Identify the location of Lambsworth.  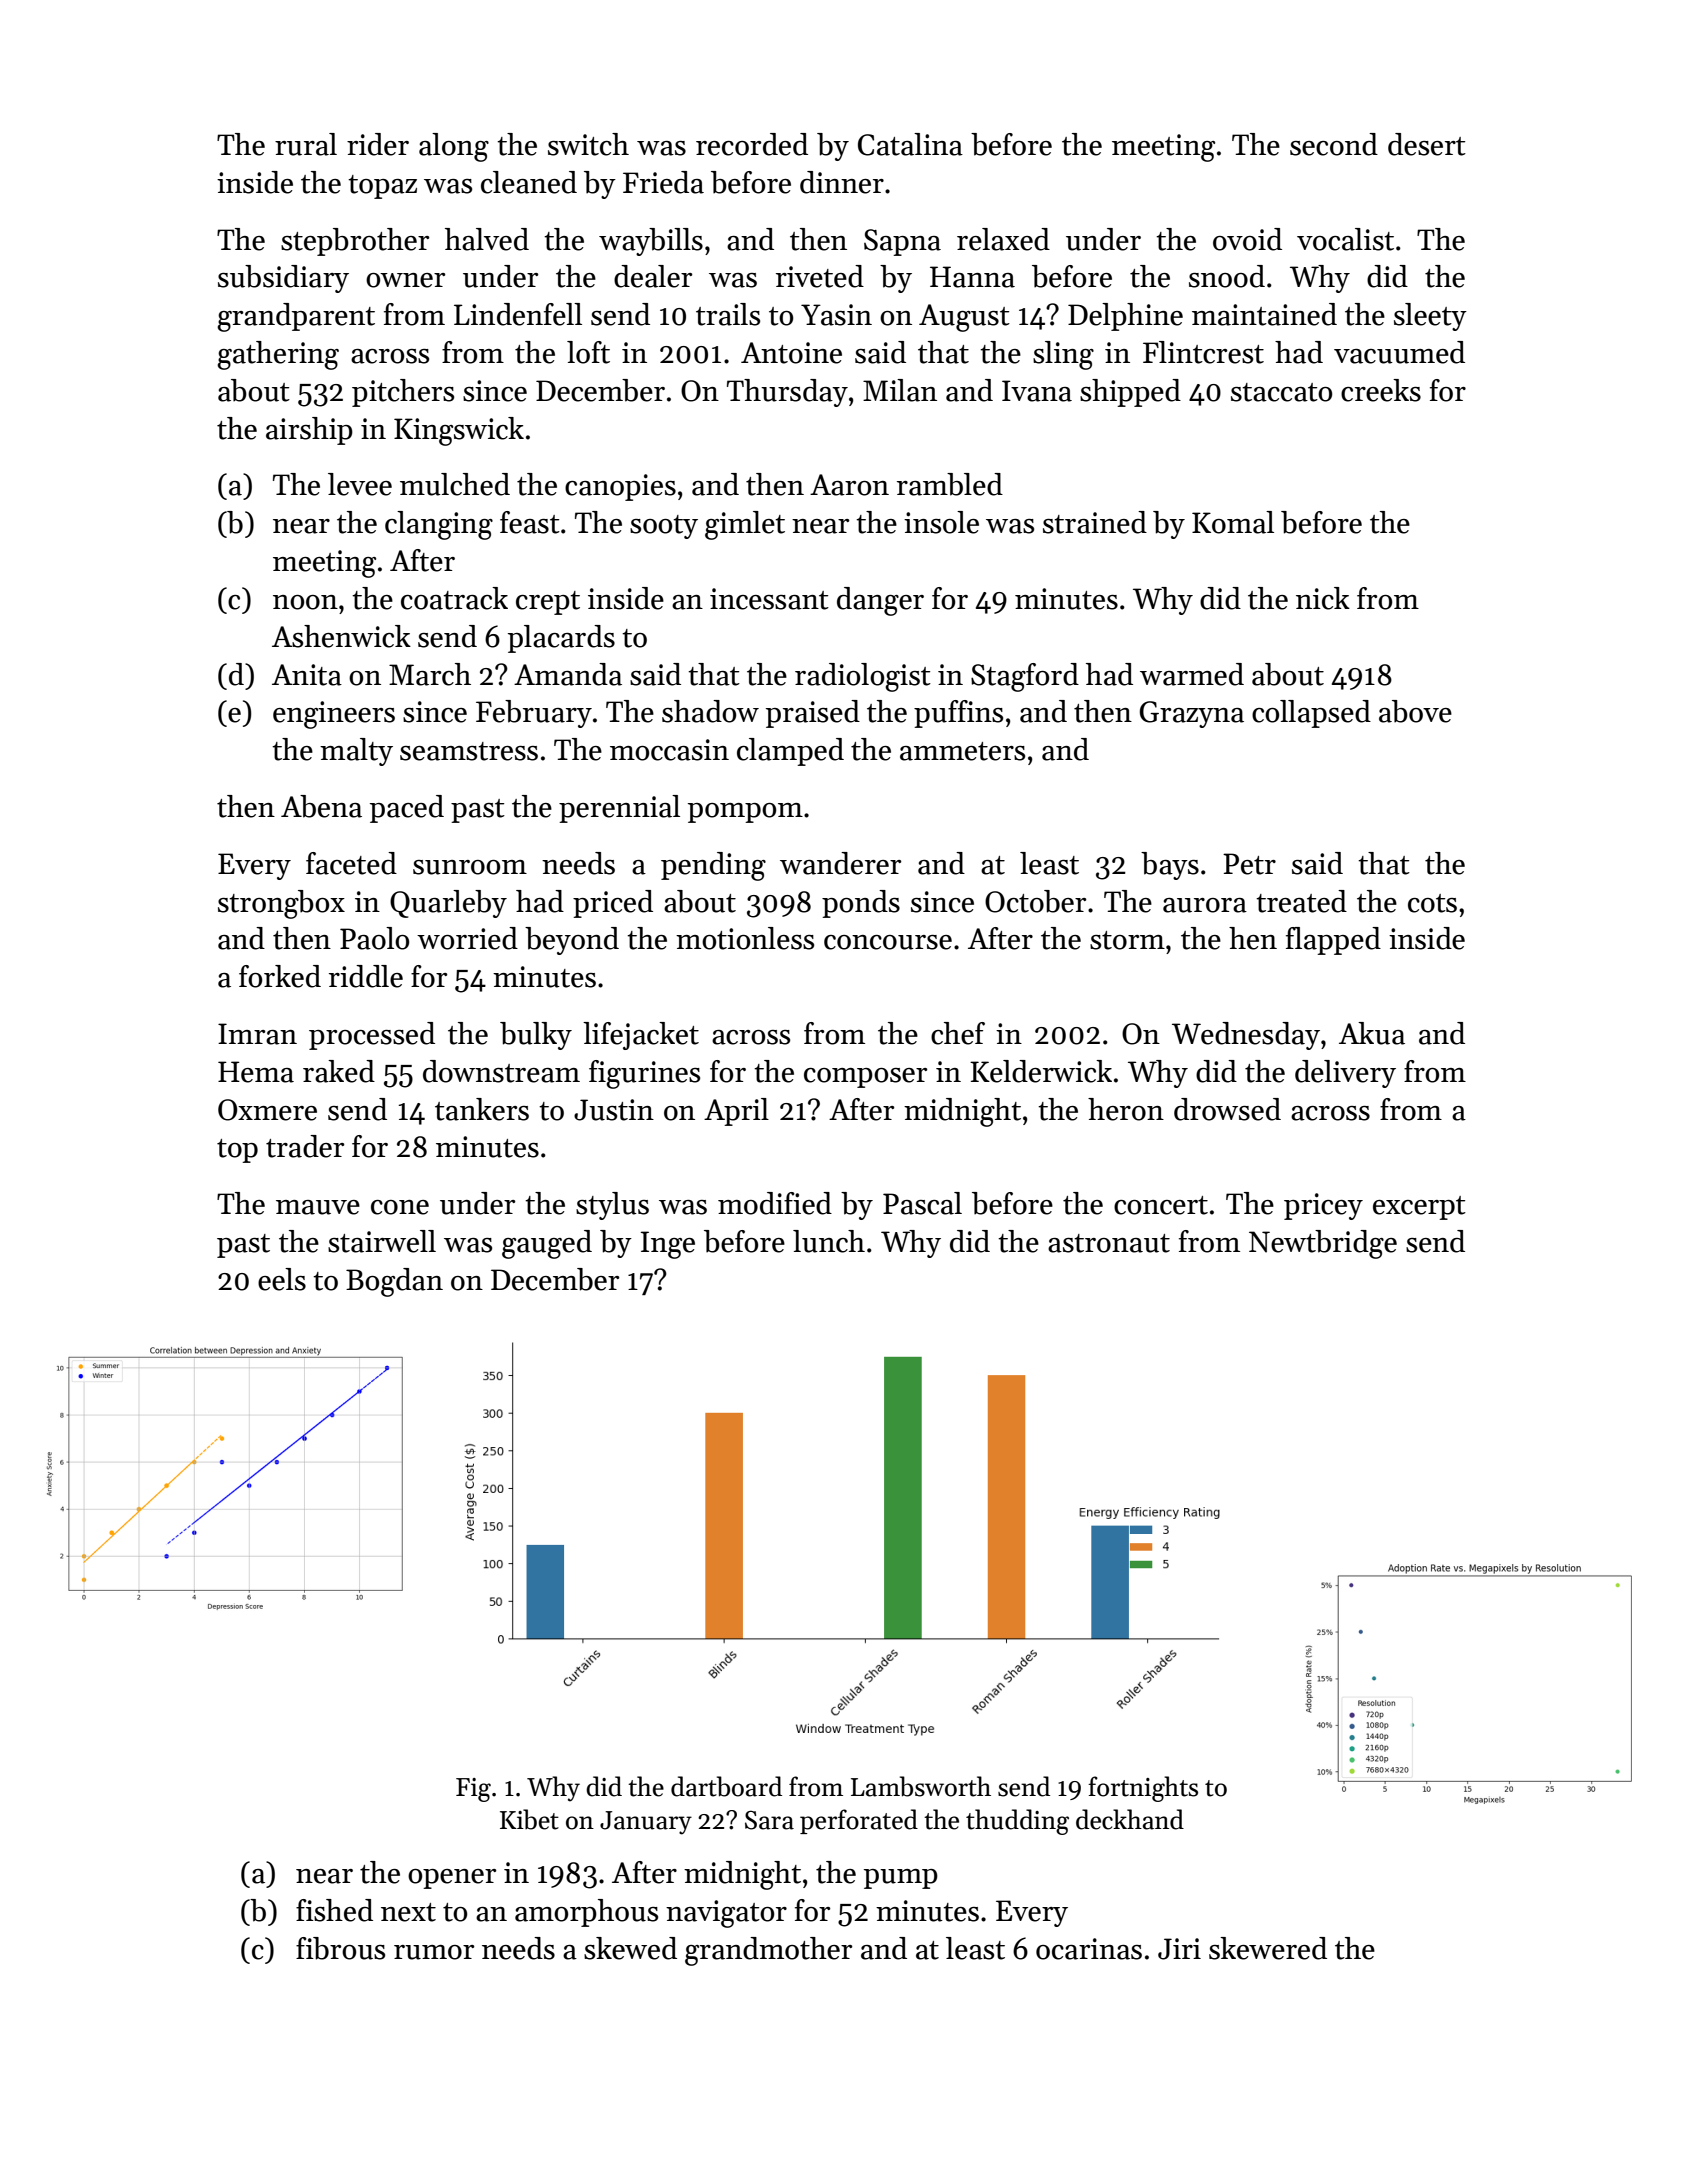
(921, 1786).
